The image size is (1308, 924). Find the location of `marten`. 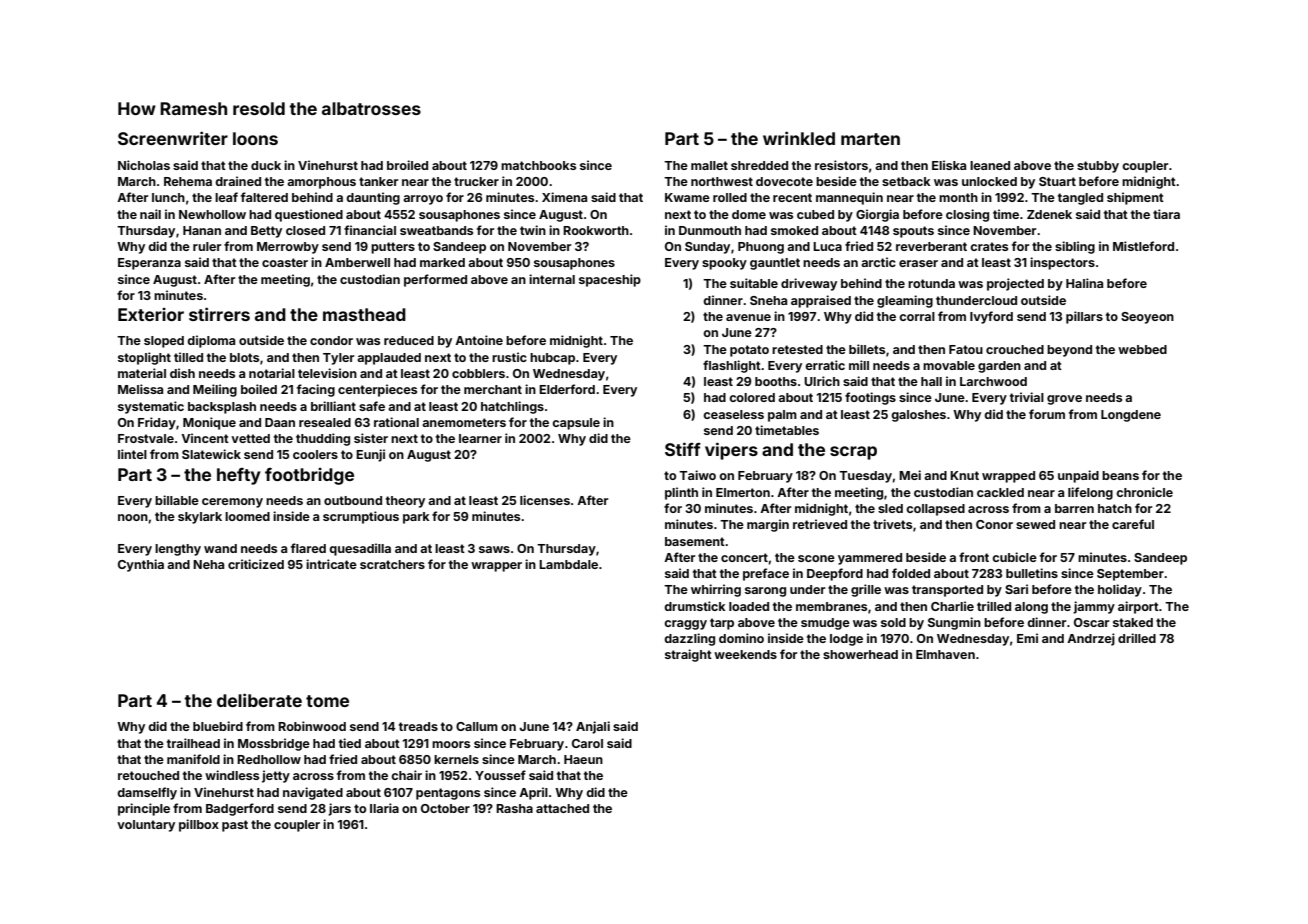

marten is located at coordinates (870, 139).
